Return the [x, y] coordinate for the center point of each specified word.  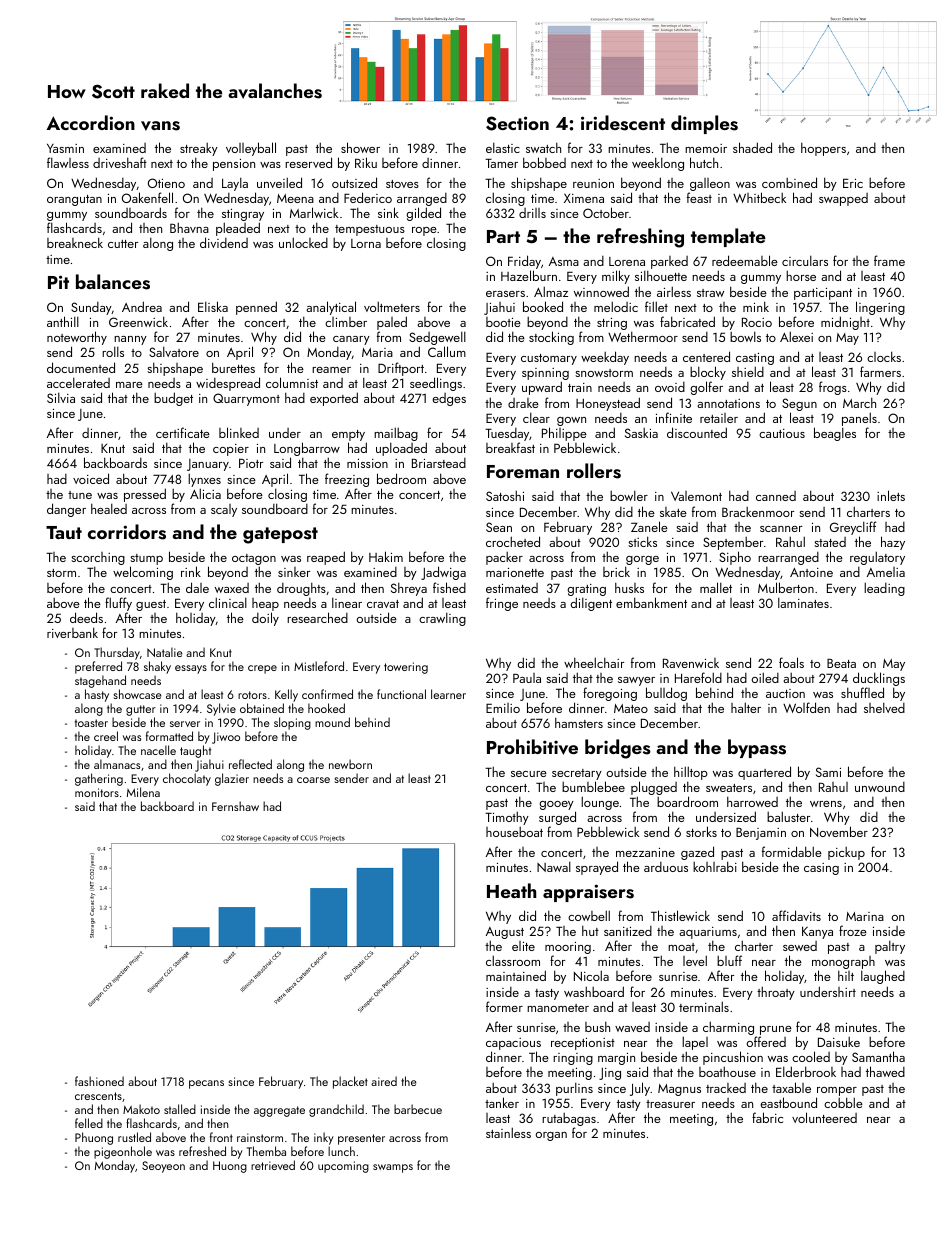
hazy [893, 543]
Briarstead [439, 463]
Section [517, 123]
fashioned [99, 1081]
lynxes [204, 480]
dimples [704, 124]
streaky [199, 149]
